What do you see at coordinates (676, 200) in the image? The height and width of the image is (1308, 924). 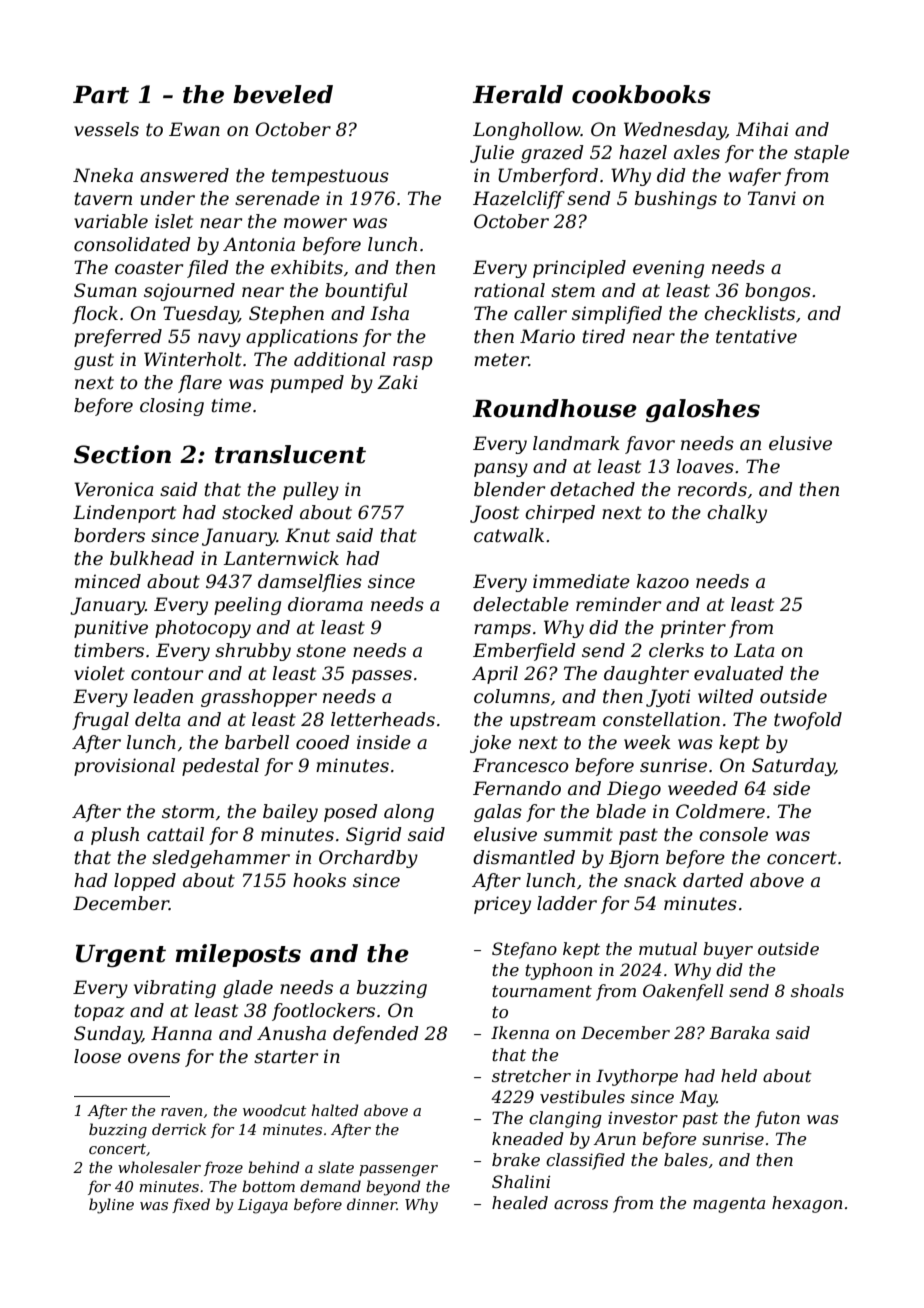 I see `bushings` at bounding box center [676, 200].
